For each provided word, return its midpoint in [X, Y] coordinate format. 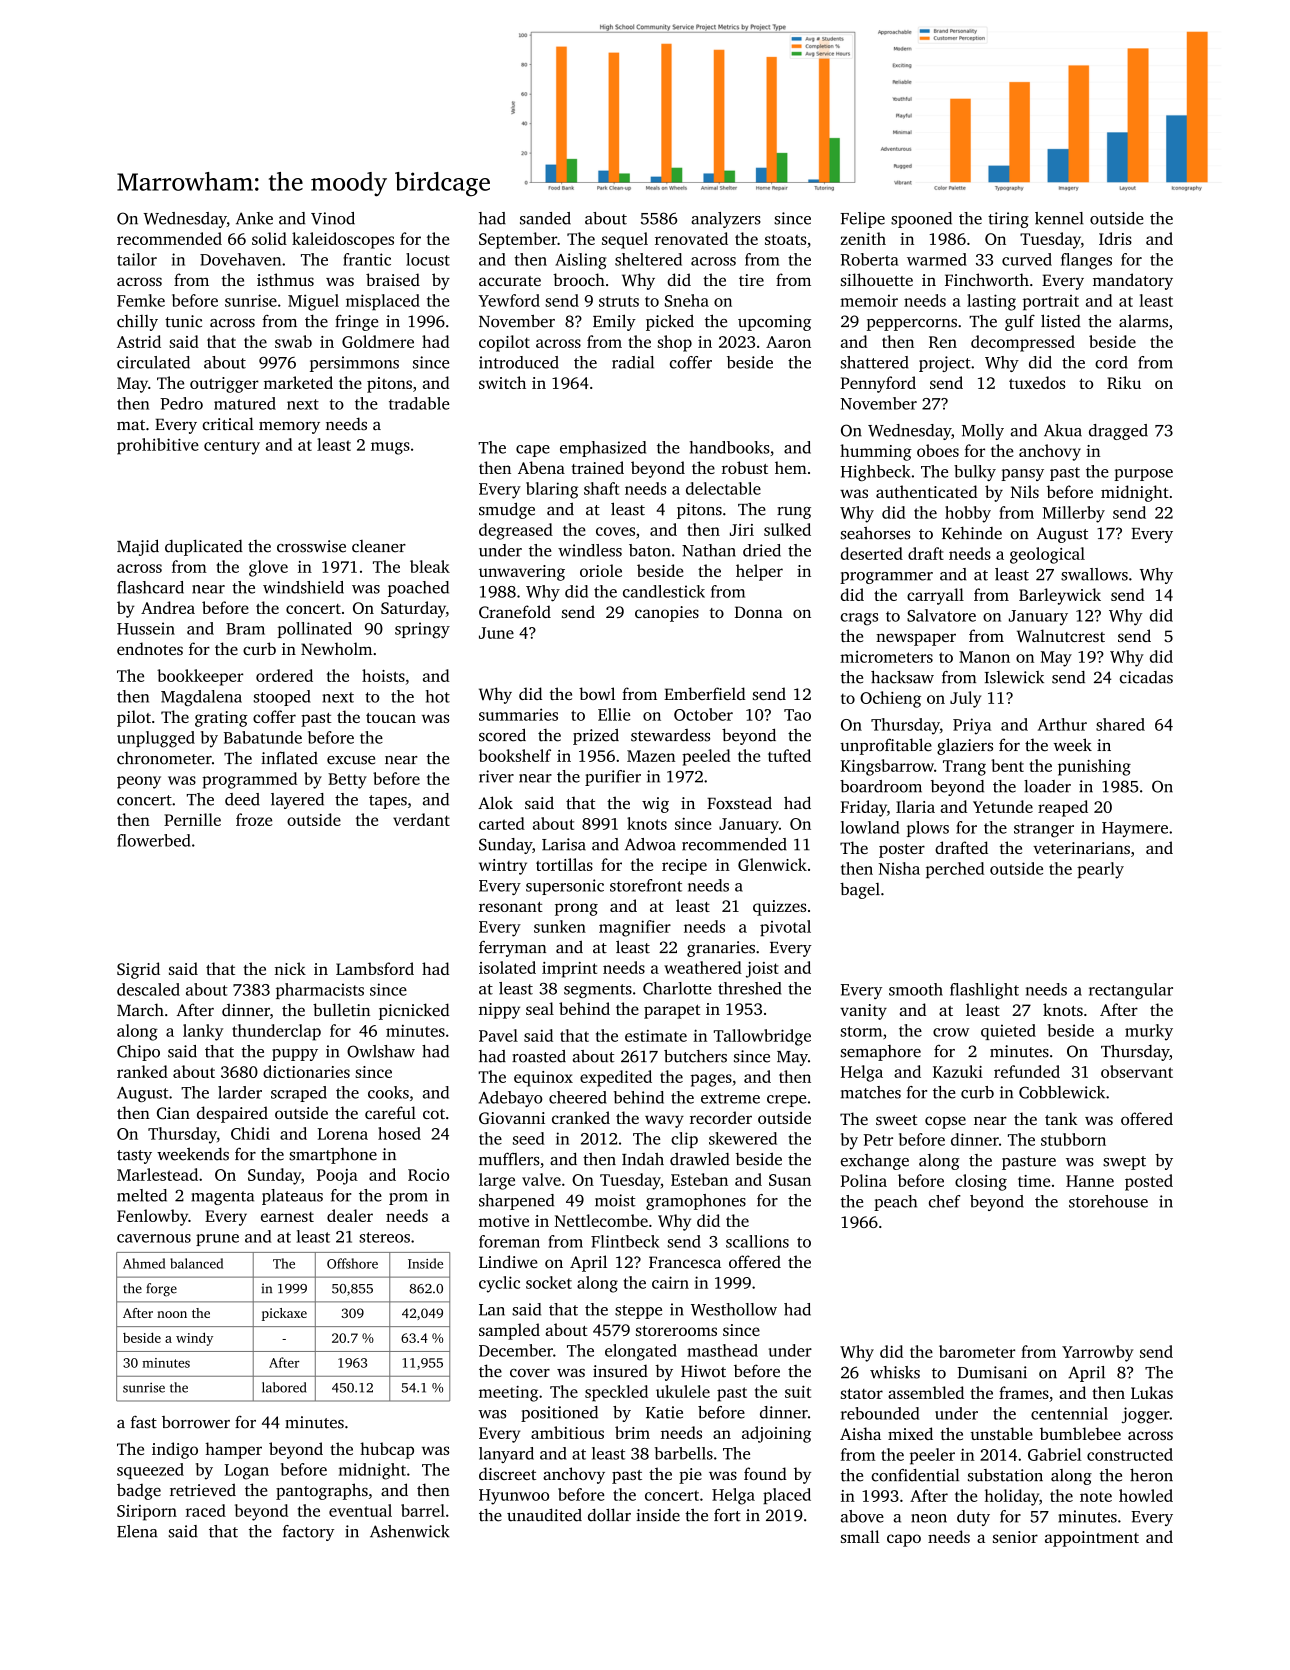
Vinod [333, 218]
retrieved [203, 1490]
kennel [1059, 218]
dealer [350, 1215]
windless [590, 550]
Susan [790, 1180]
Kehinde [972, 533]
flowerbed [154, 840]
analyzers [726, 220]
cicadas [1146, 677]
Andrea [168, 607]
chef [945, 1201]
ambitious [567, 1432]
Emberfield [705, 693]
